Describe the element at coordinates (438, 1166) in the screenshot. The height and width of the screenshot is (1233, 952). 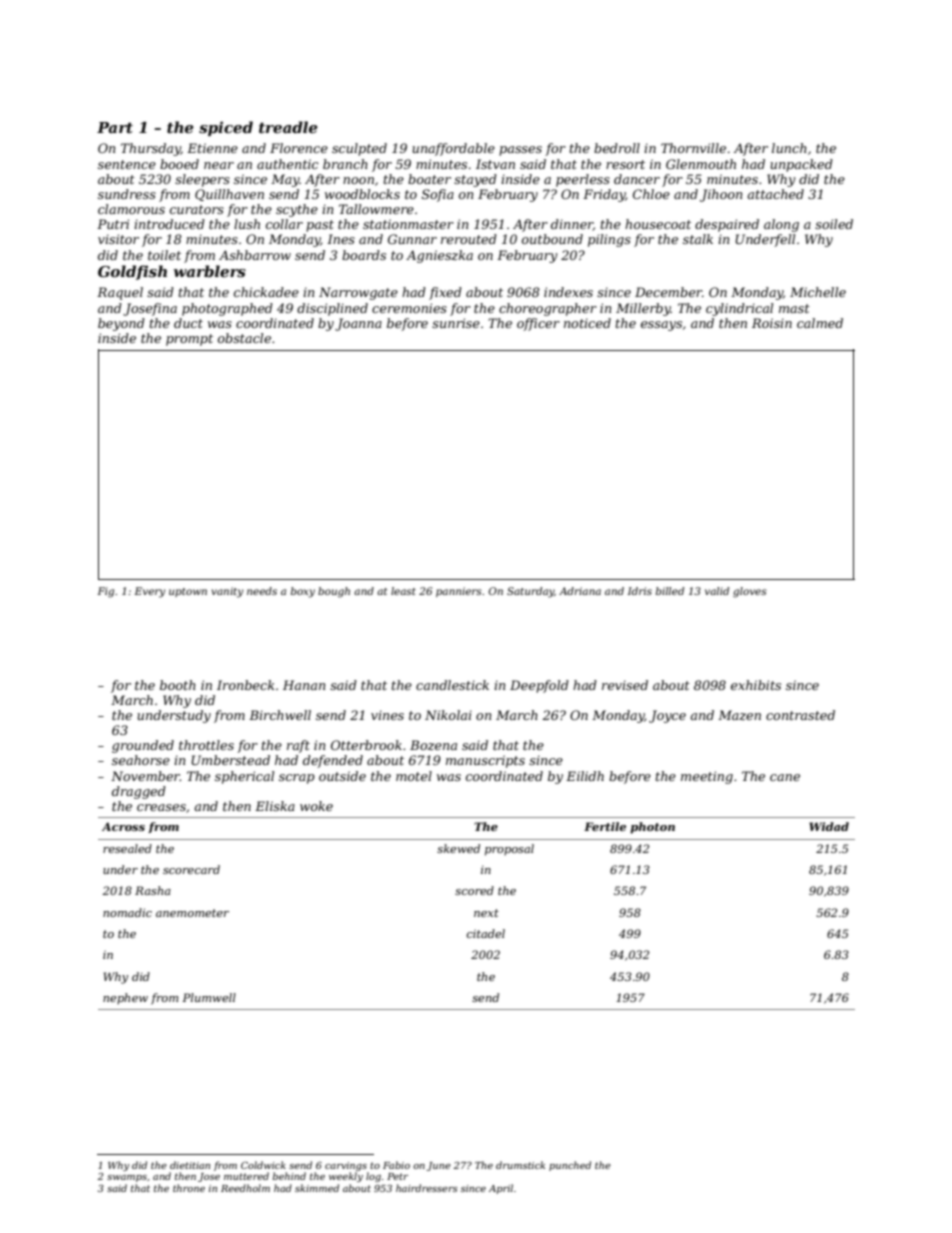
I see `June` at that location.
